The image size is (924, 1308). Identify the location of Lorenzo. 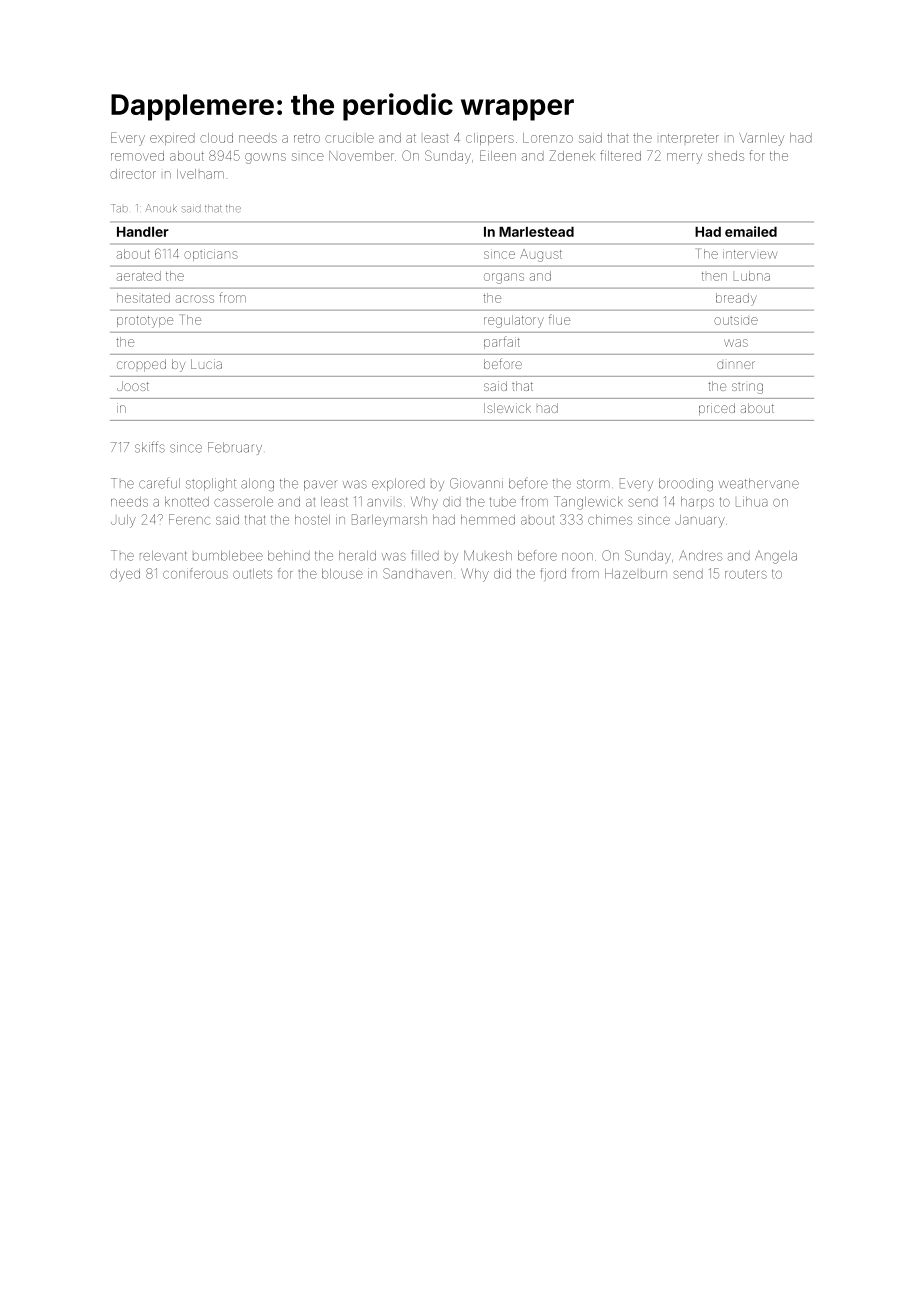
(548, 138).
